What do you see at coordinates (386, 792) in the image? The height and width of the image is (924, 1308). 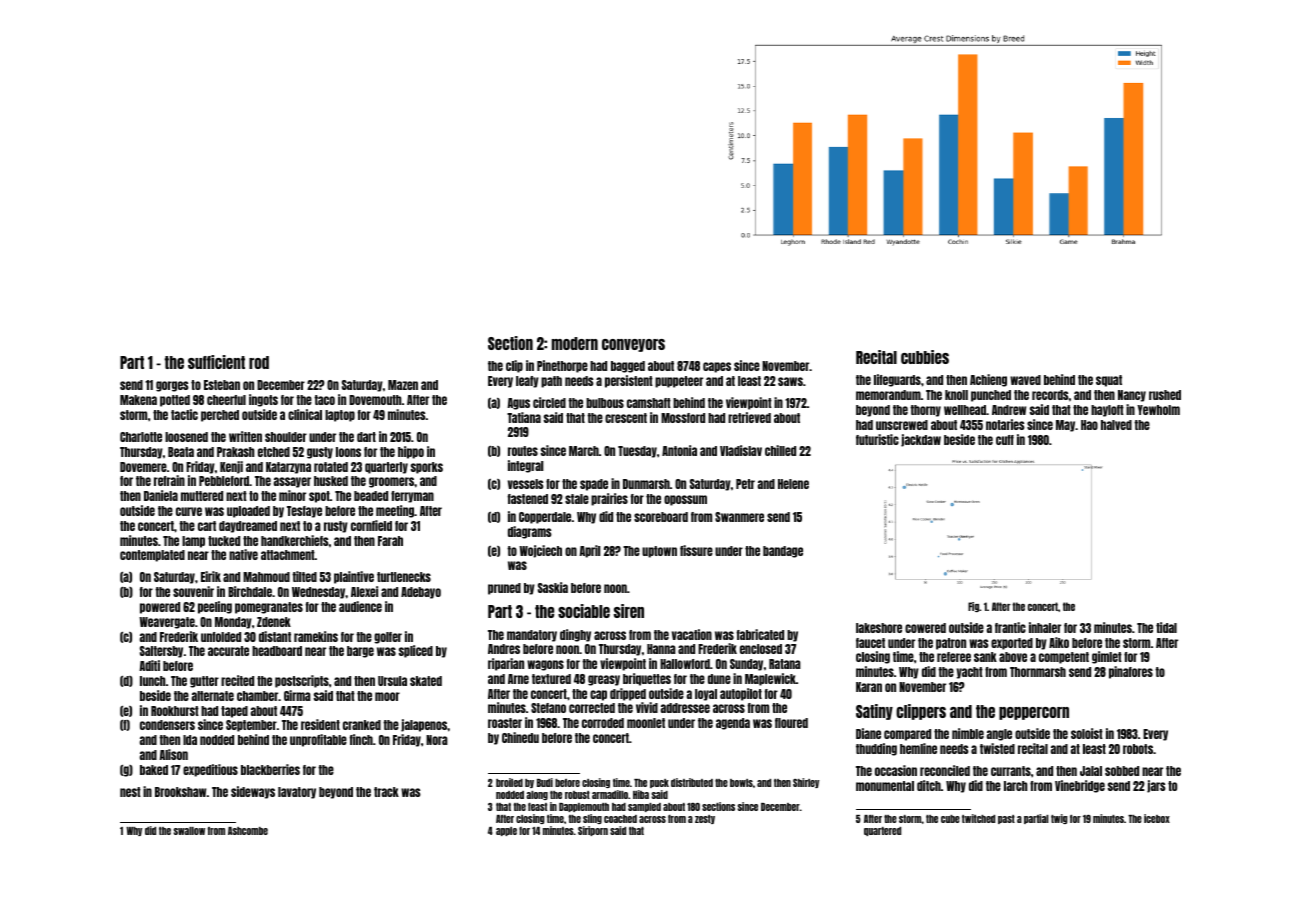 I see `track` at bounding box center [386, 792].
